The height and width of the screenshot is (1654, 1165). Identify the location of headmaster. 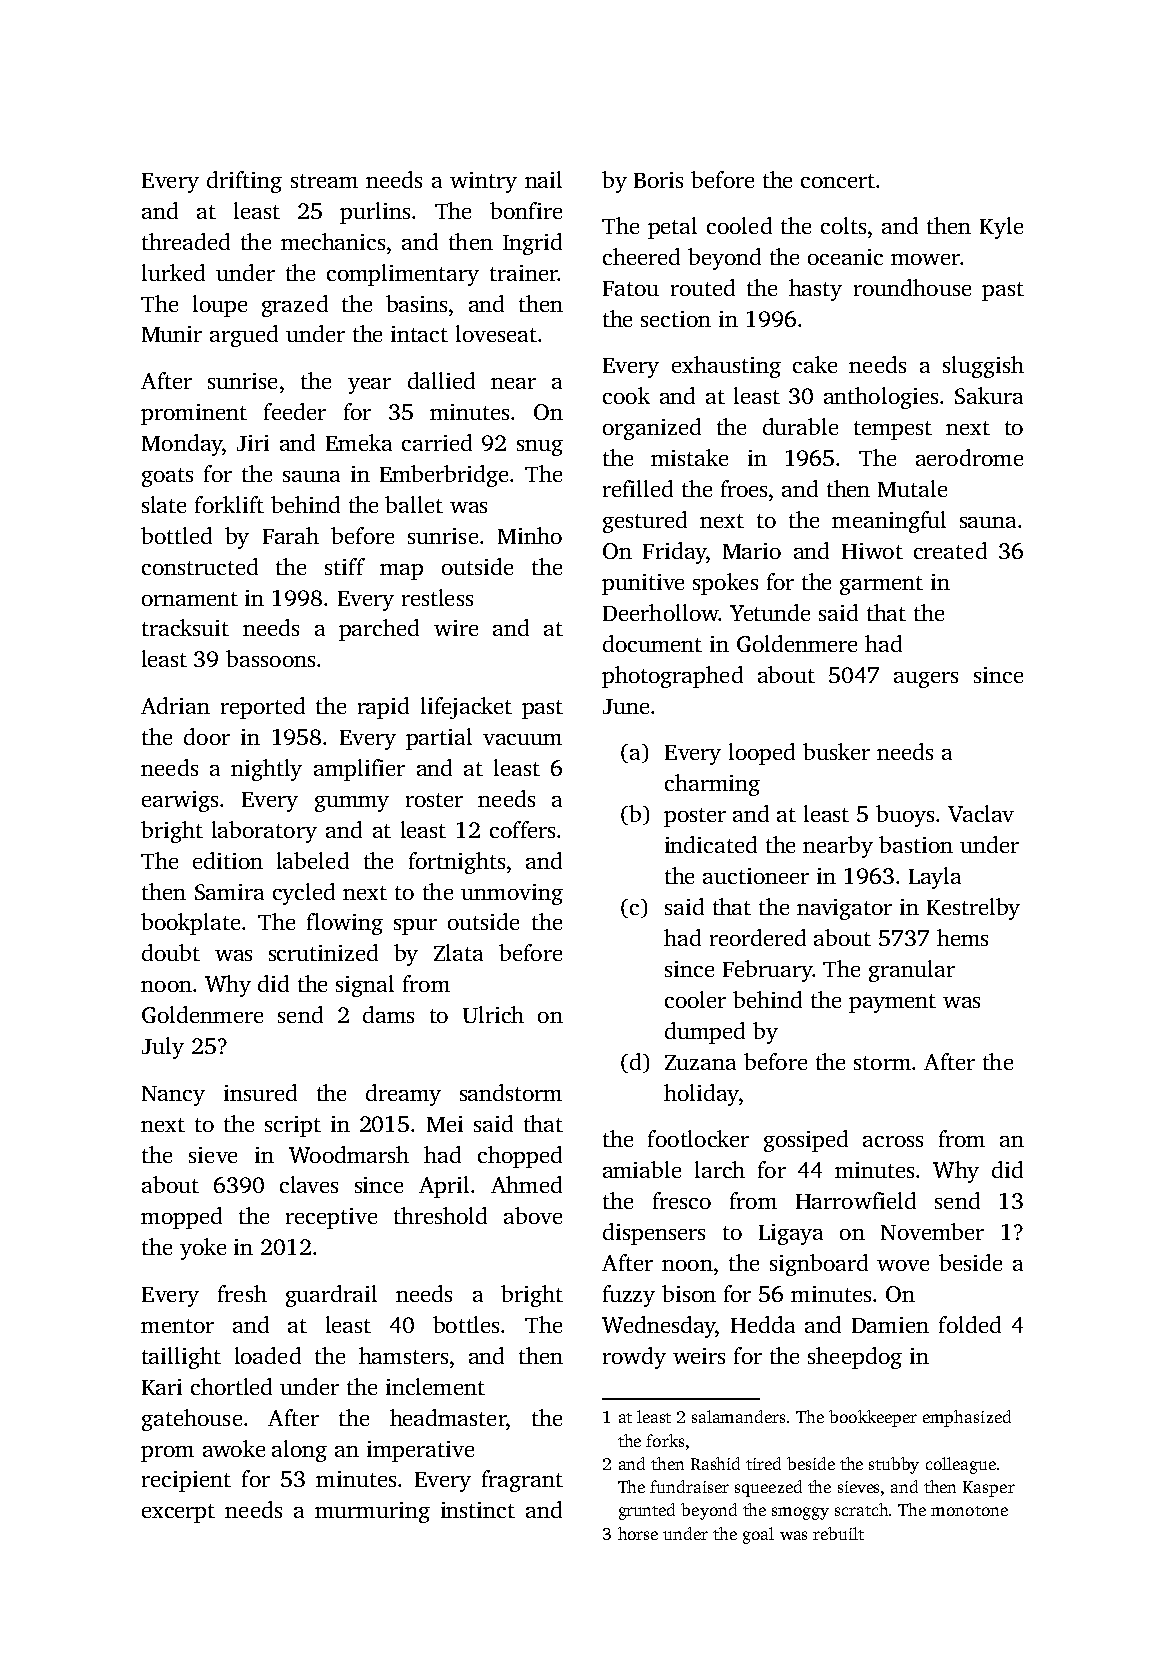
(448, 1417).
